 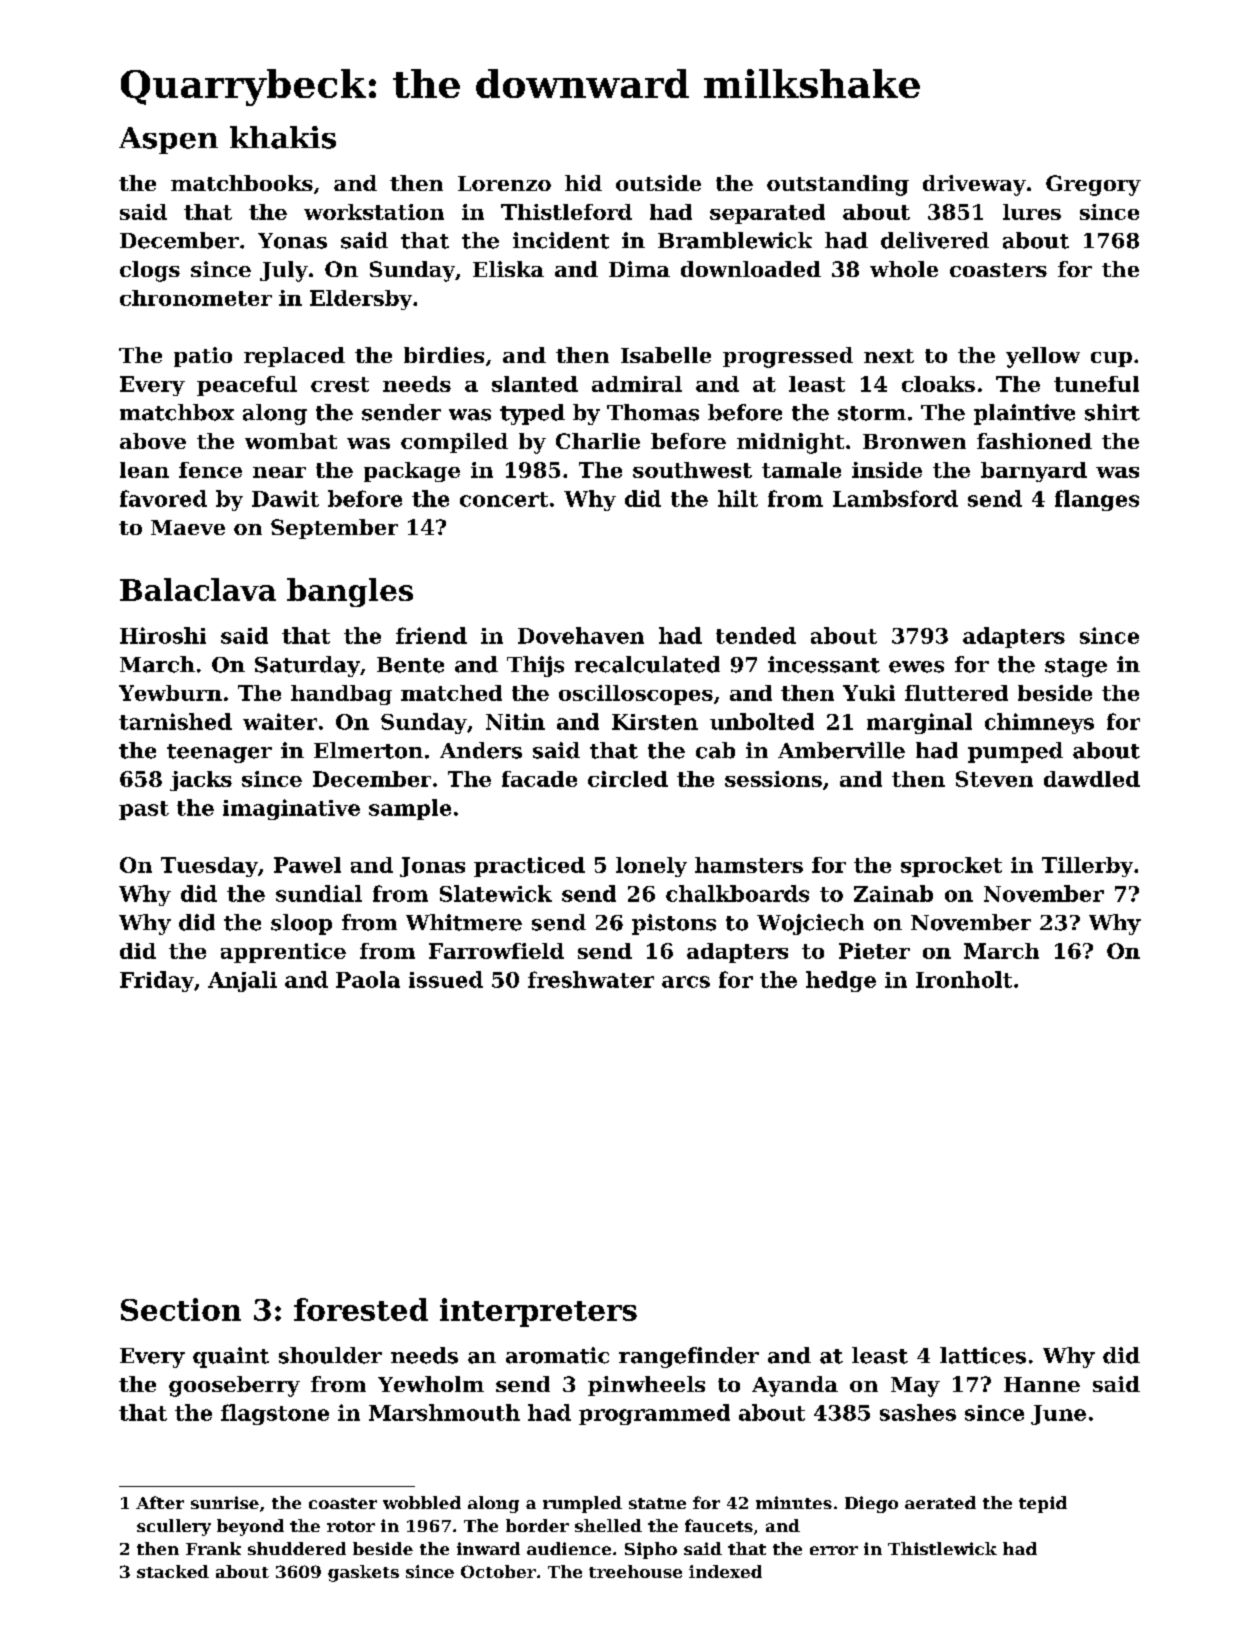 I want to click on Bronwen, so click(x=914, y=441).
